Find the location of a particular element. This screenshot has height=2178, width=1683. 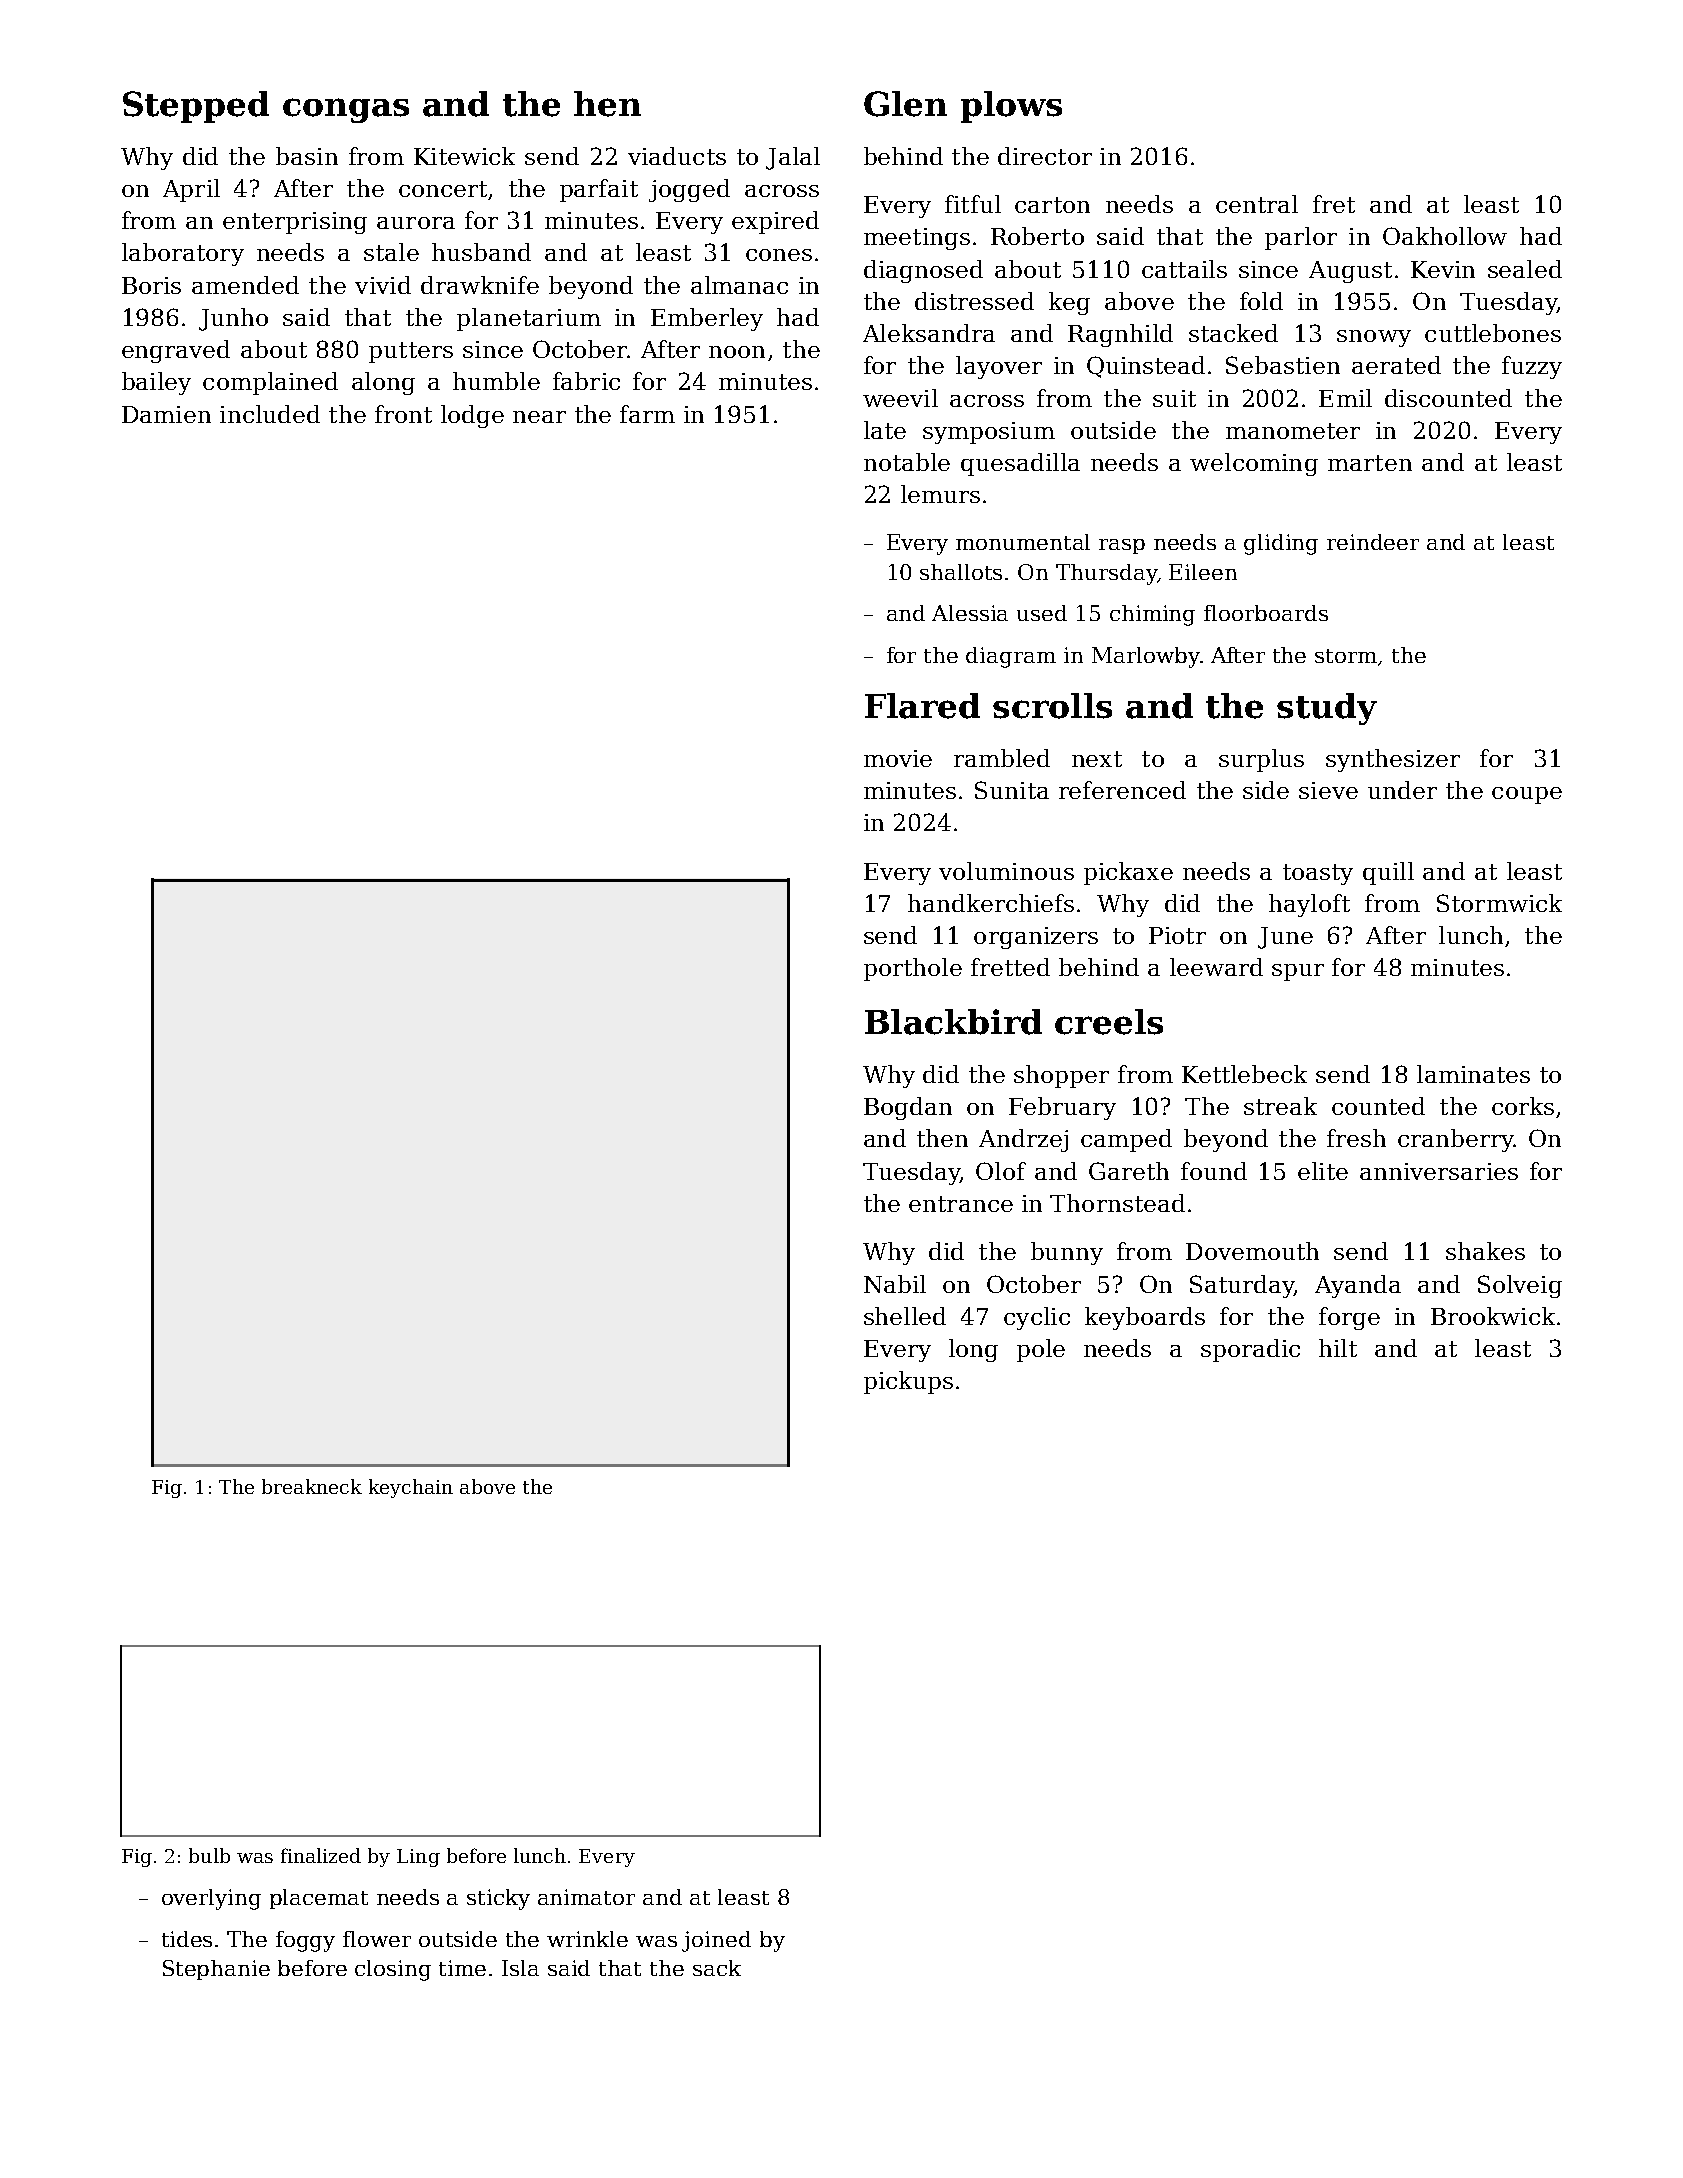

aurora is located at coordinates (416, 223).
